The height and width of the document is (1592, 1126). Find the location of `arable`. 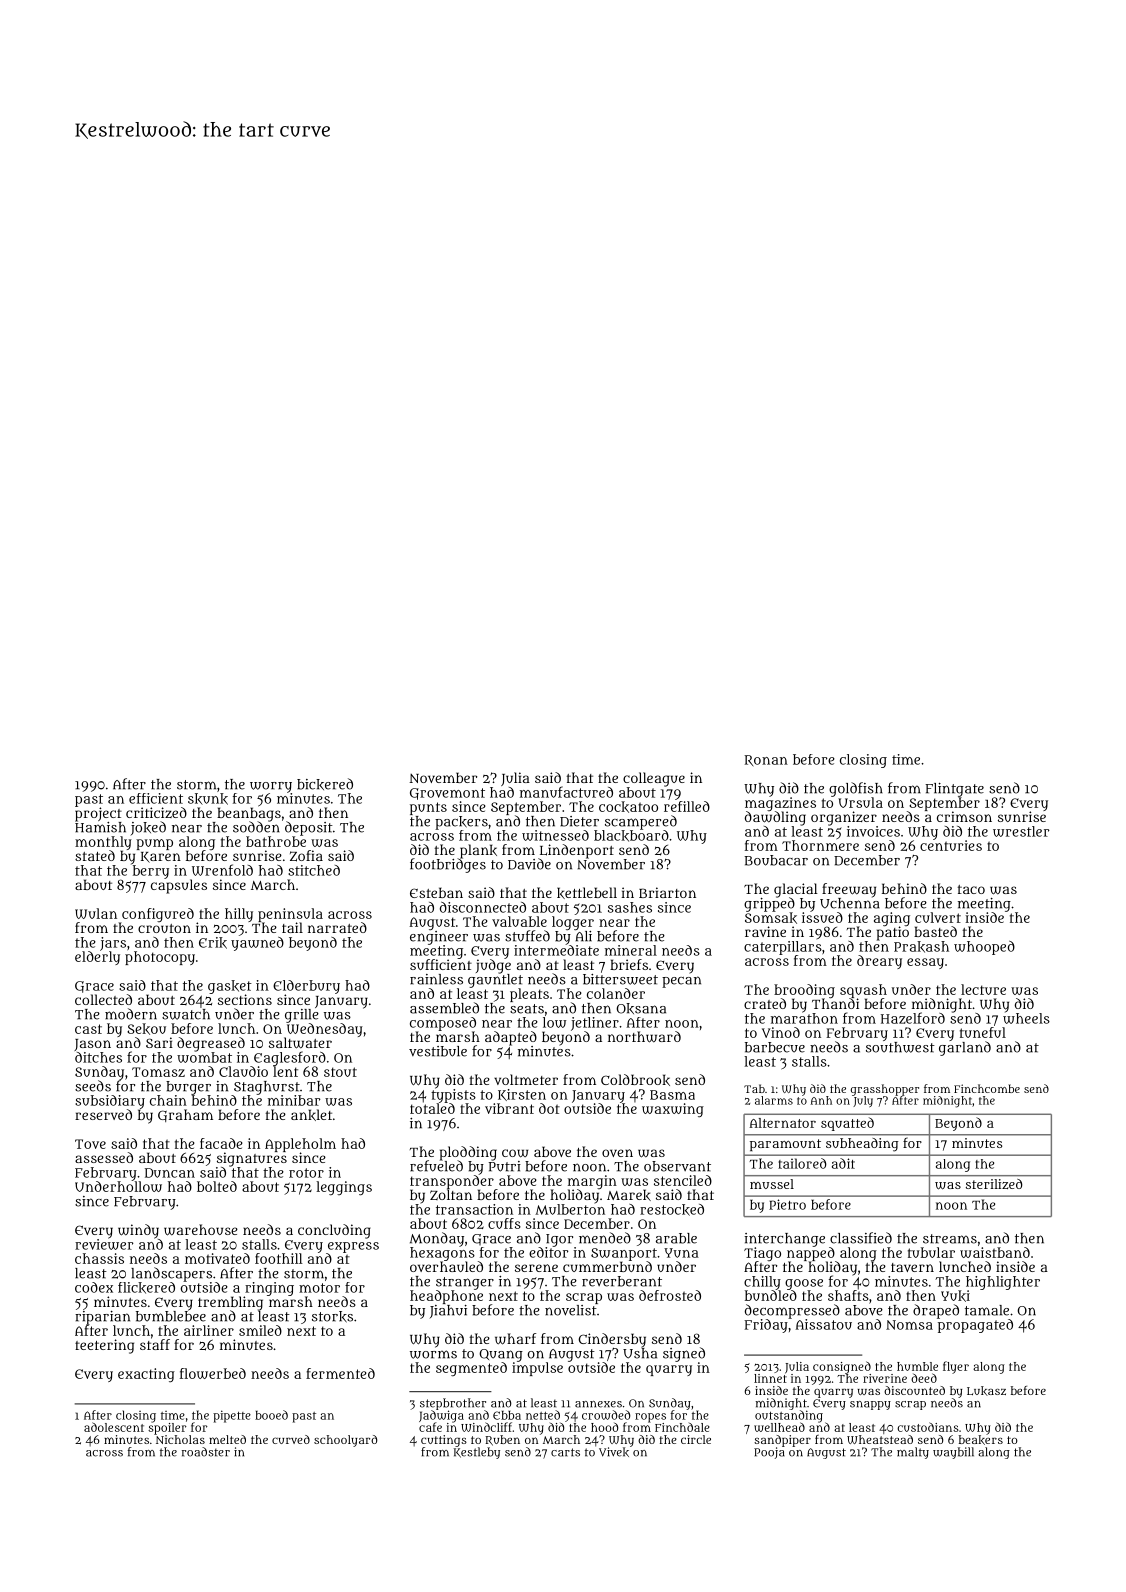

arable is located at coordinates (676, 1238).
